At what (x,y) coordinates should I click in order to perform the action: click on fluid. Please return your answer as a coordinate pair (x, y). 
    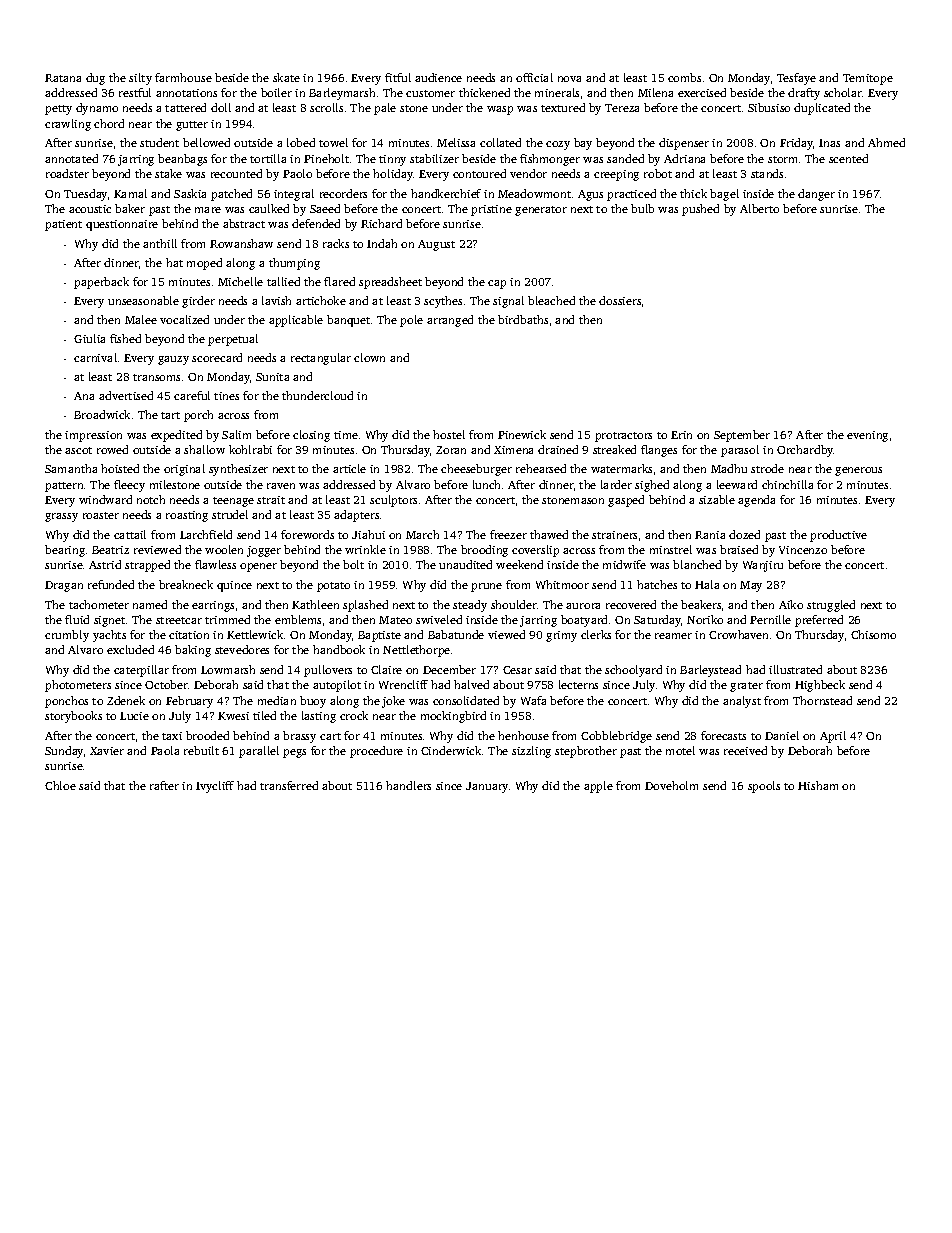
    Looking at the image, I should click on (77, 619).
